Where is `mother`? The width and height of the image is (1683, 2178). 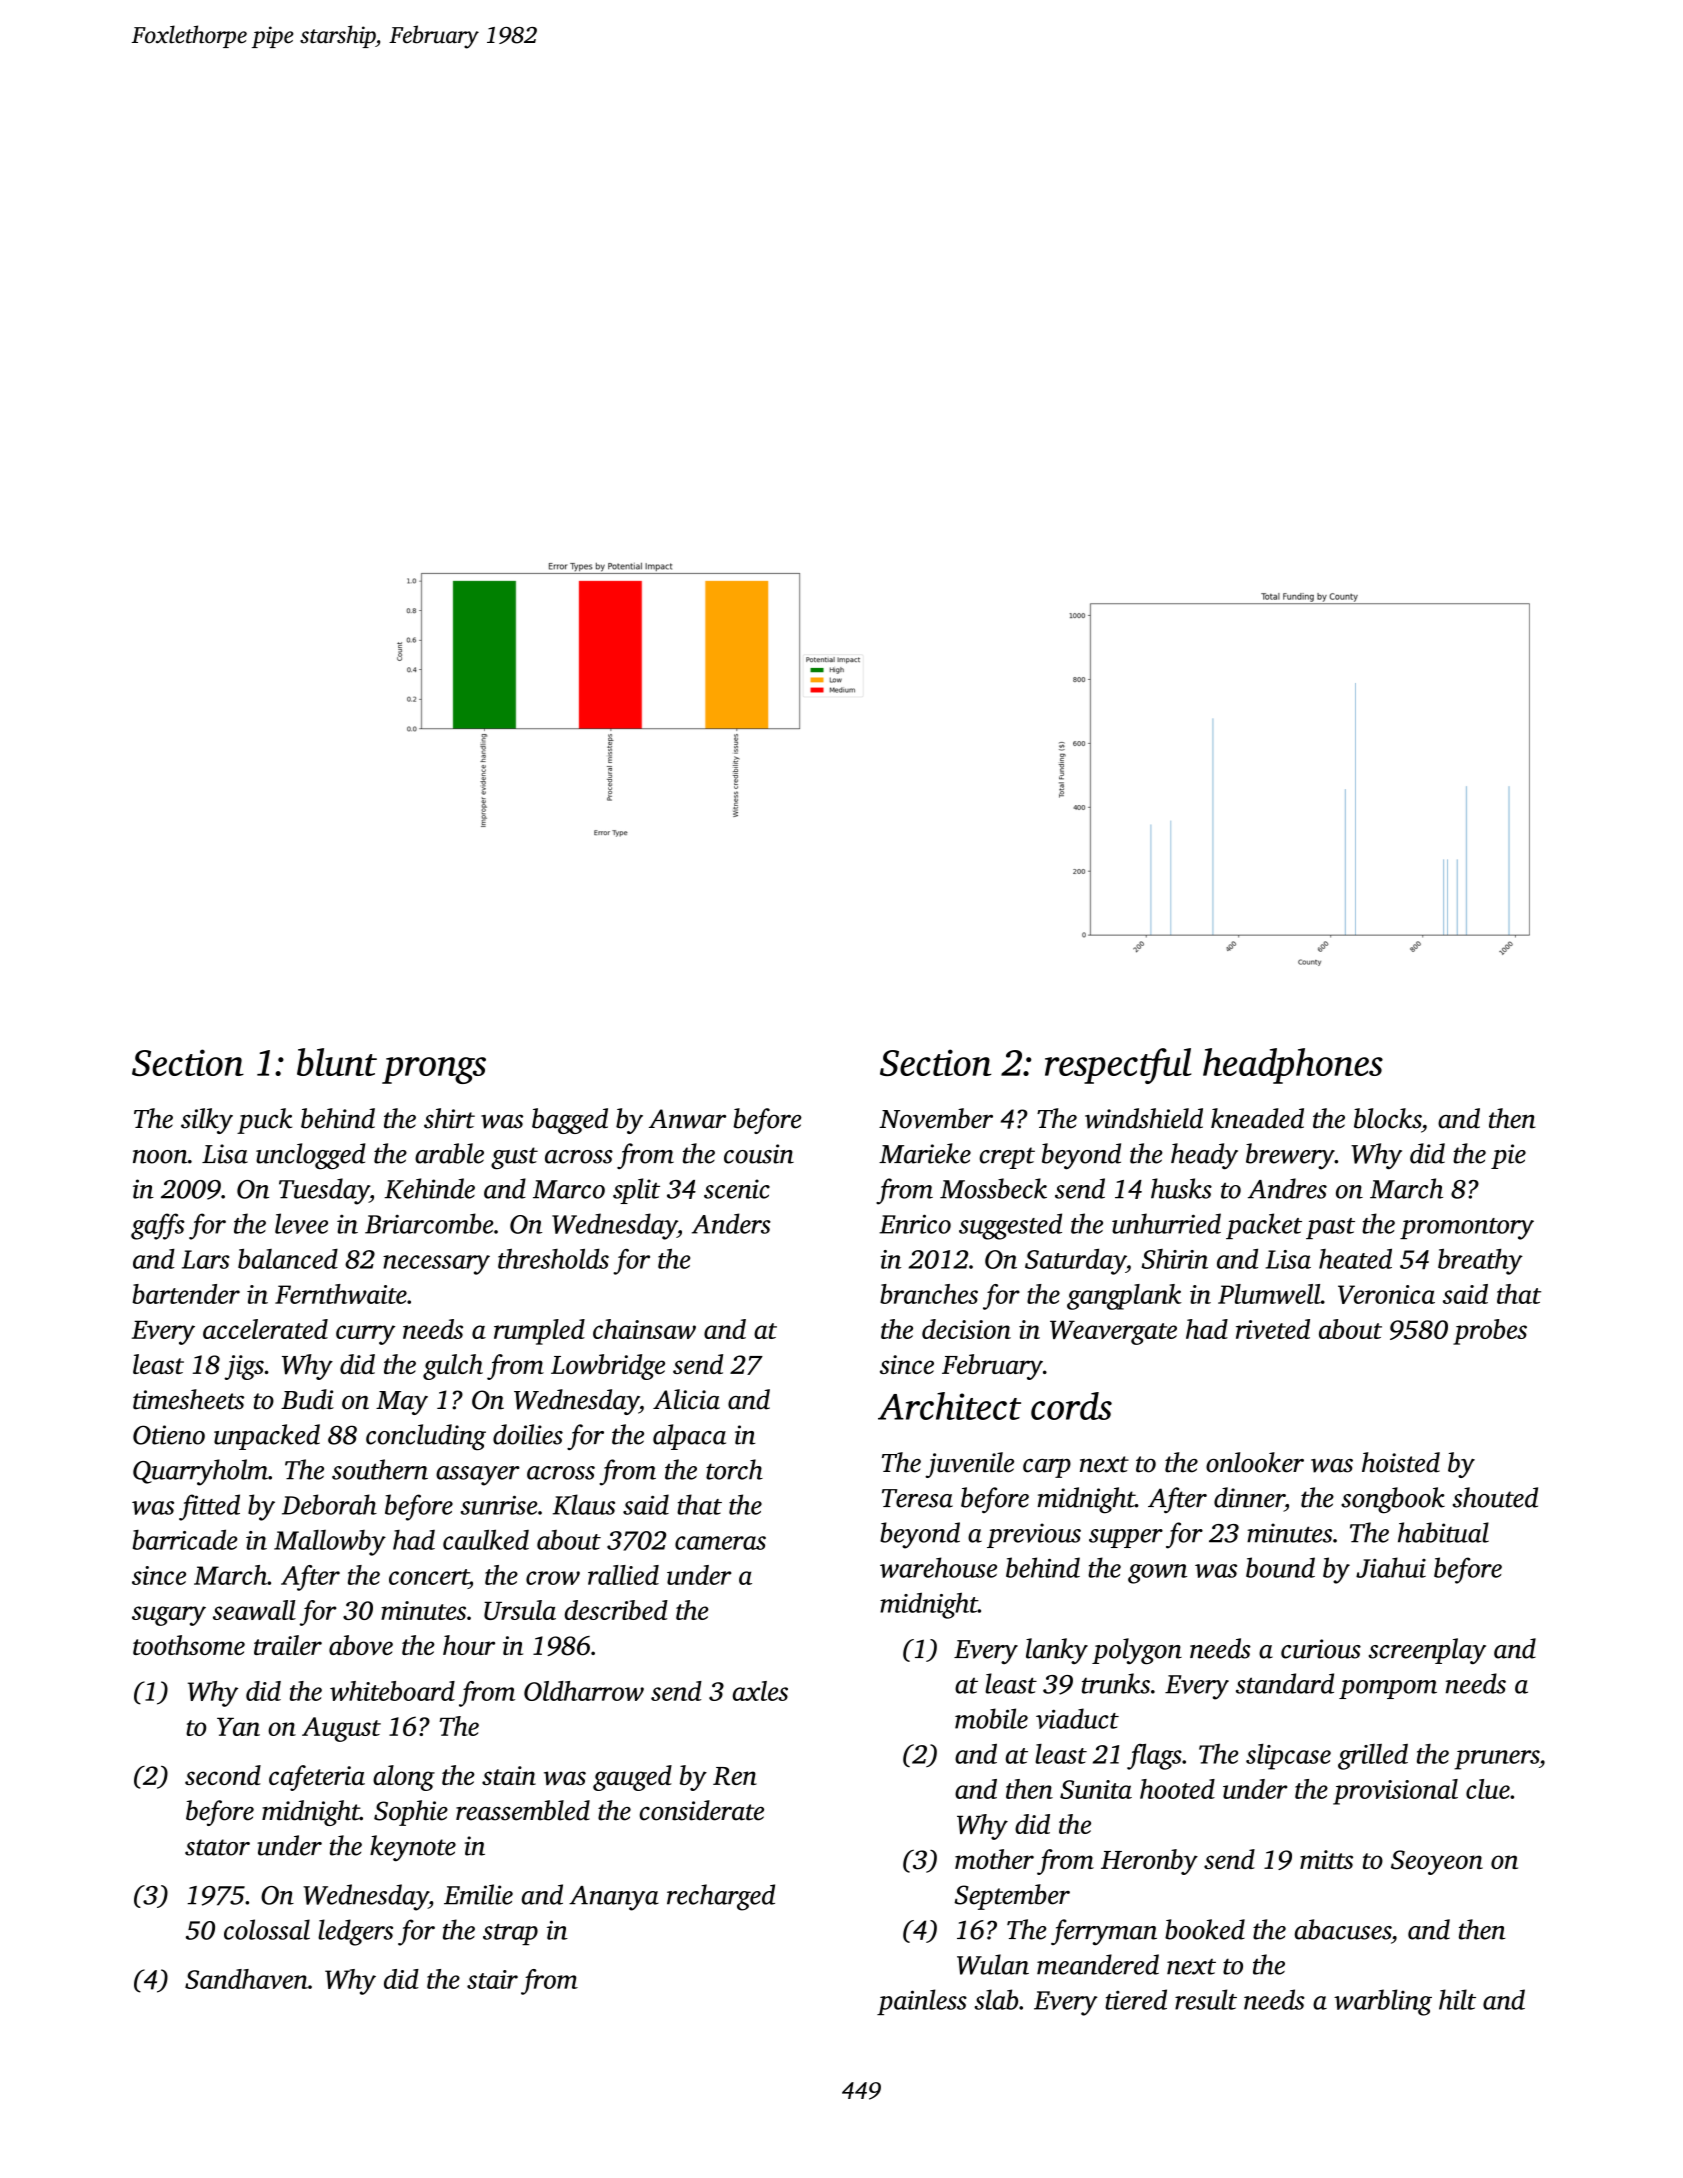 mother is located at coordinates (994, 1859).
